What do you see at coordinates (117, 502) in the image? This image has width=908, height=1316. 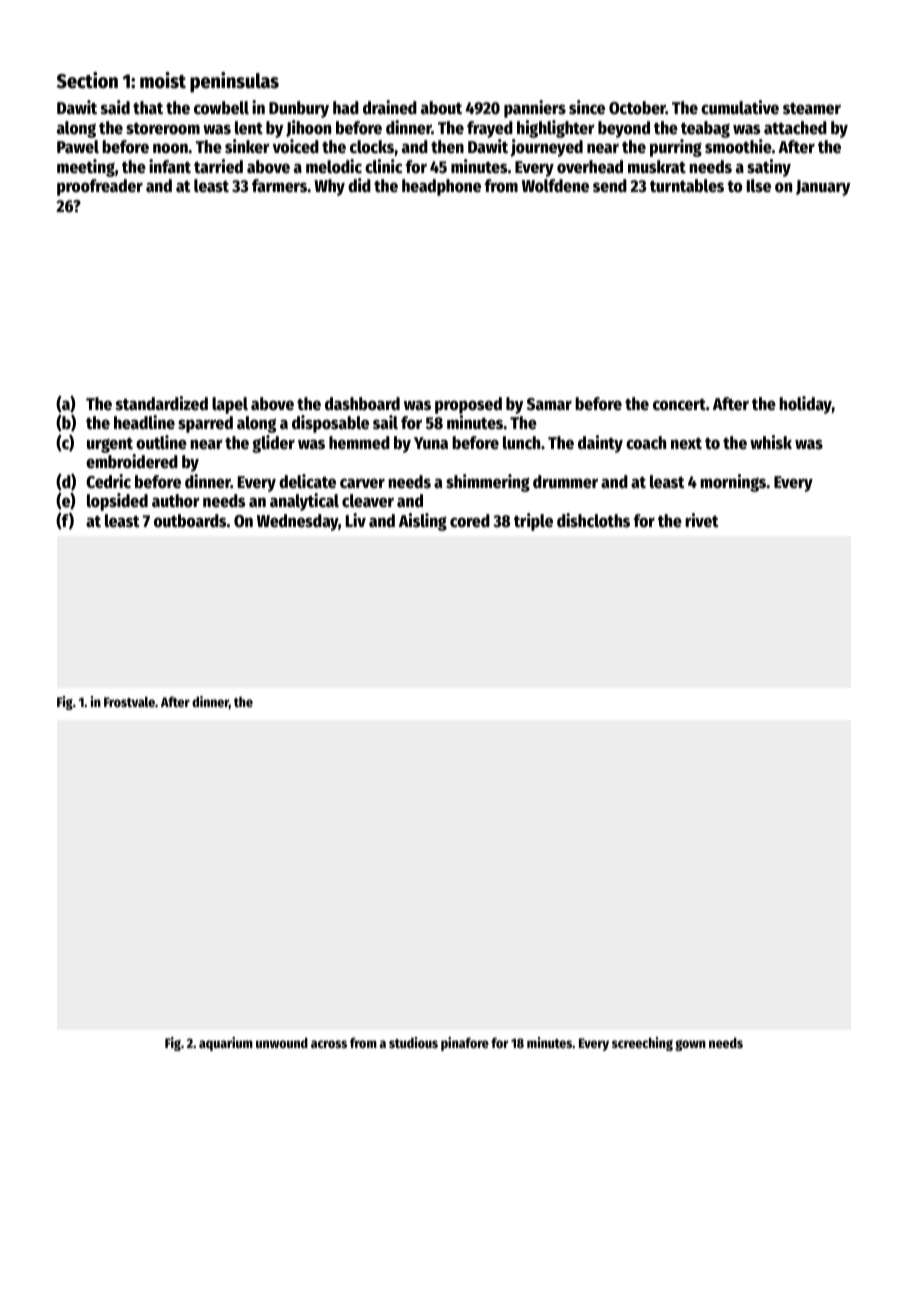 I see `lopsided` at bounding box center [117, 502].
